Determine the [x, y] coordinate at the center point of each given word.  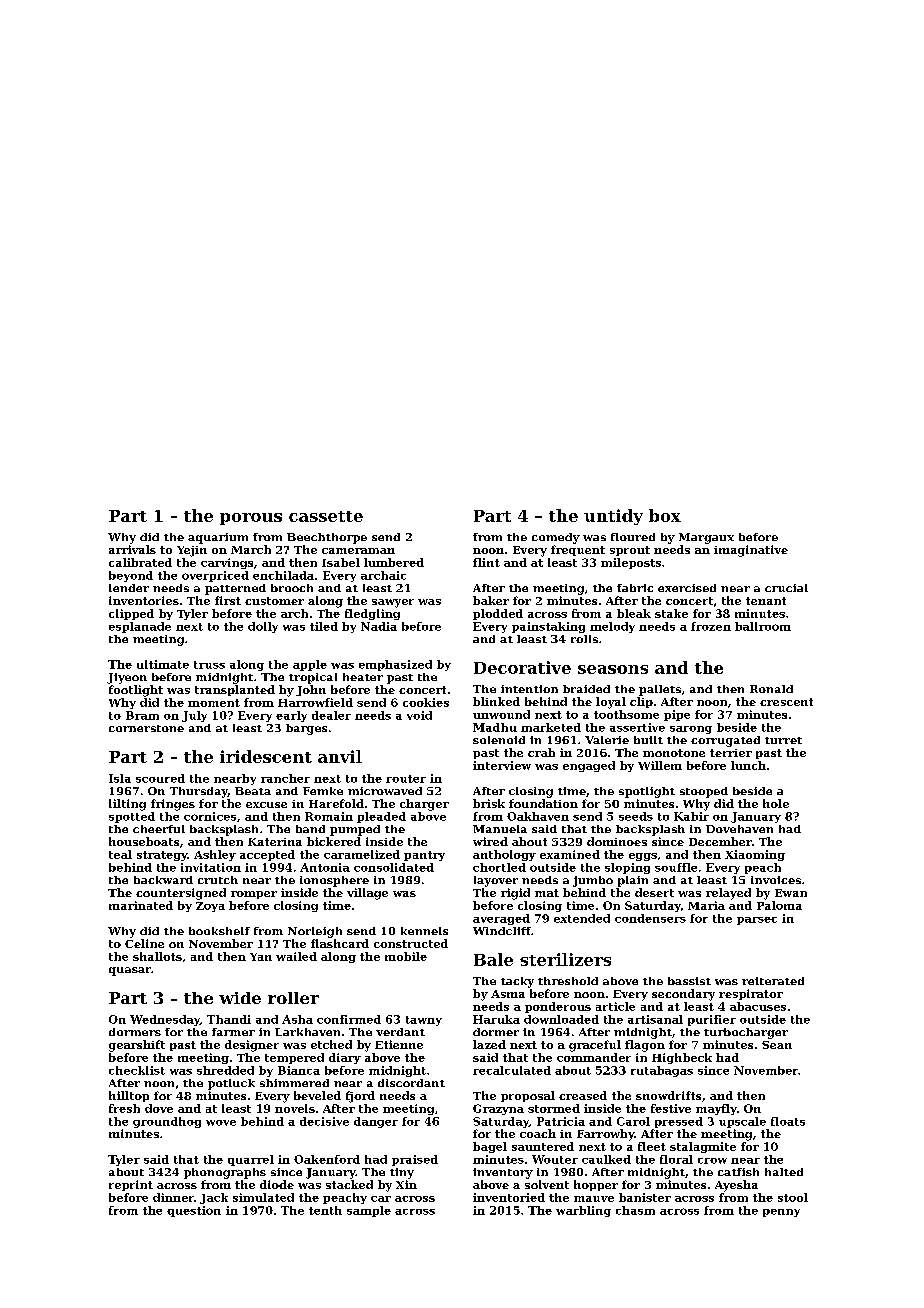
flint [486, 562]
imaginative [751, 551]
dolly [263, 627]
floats [788, 1121]
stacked [349, 1184]
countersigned [181, 894]
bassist [689, 981]
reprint [131, 1185]
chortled [499, 867]
